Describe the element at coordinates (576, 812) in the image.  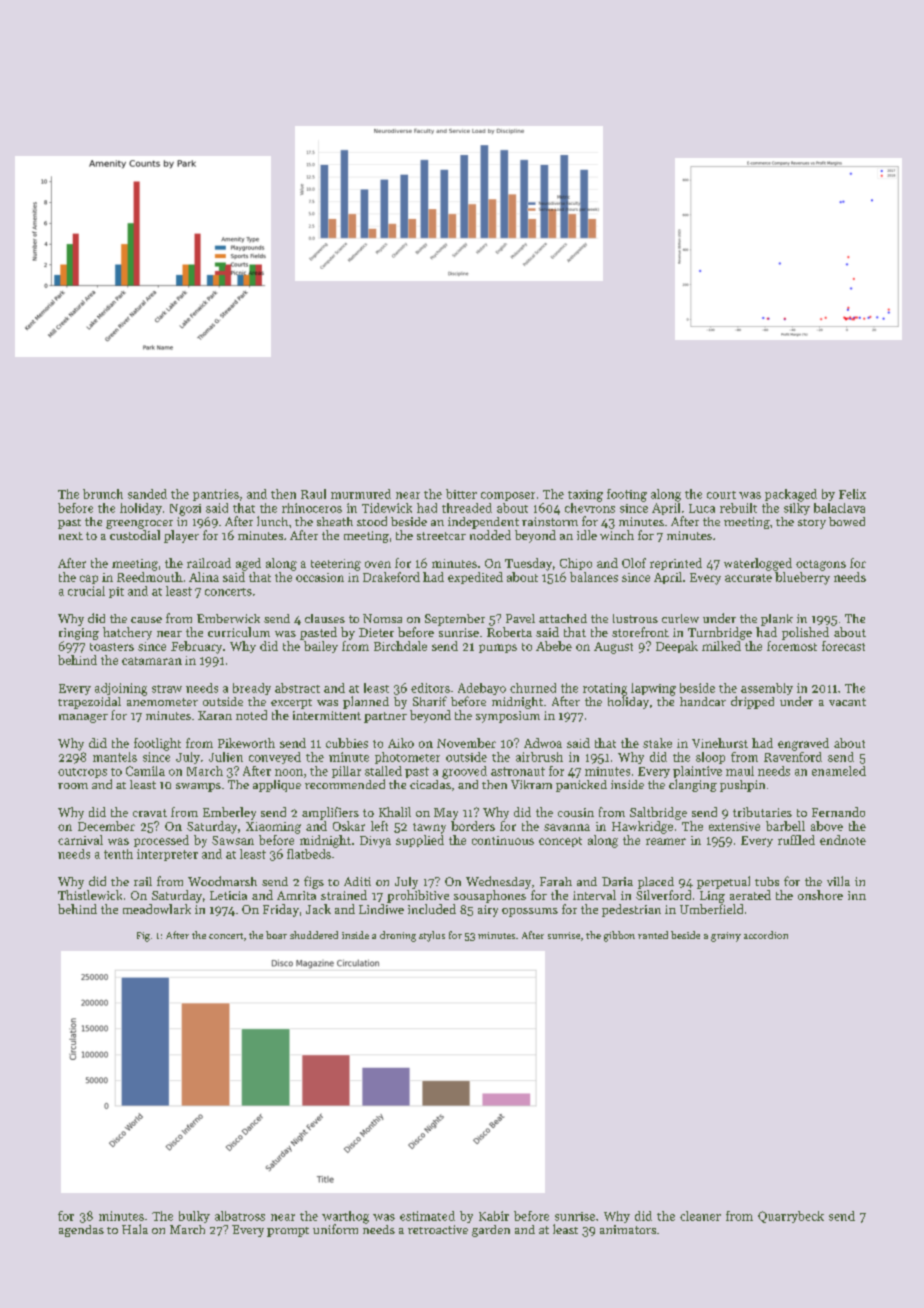
I see `cousin` at that location.
